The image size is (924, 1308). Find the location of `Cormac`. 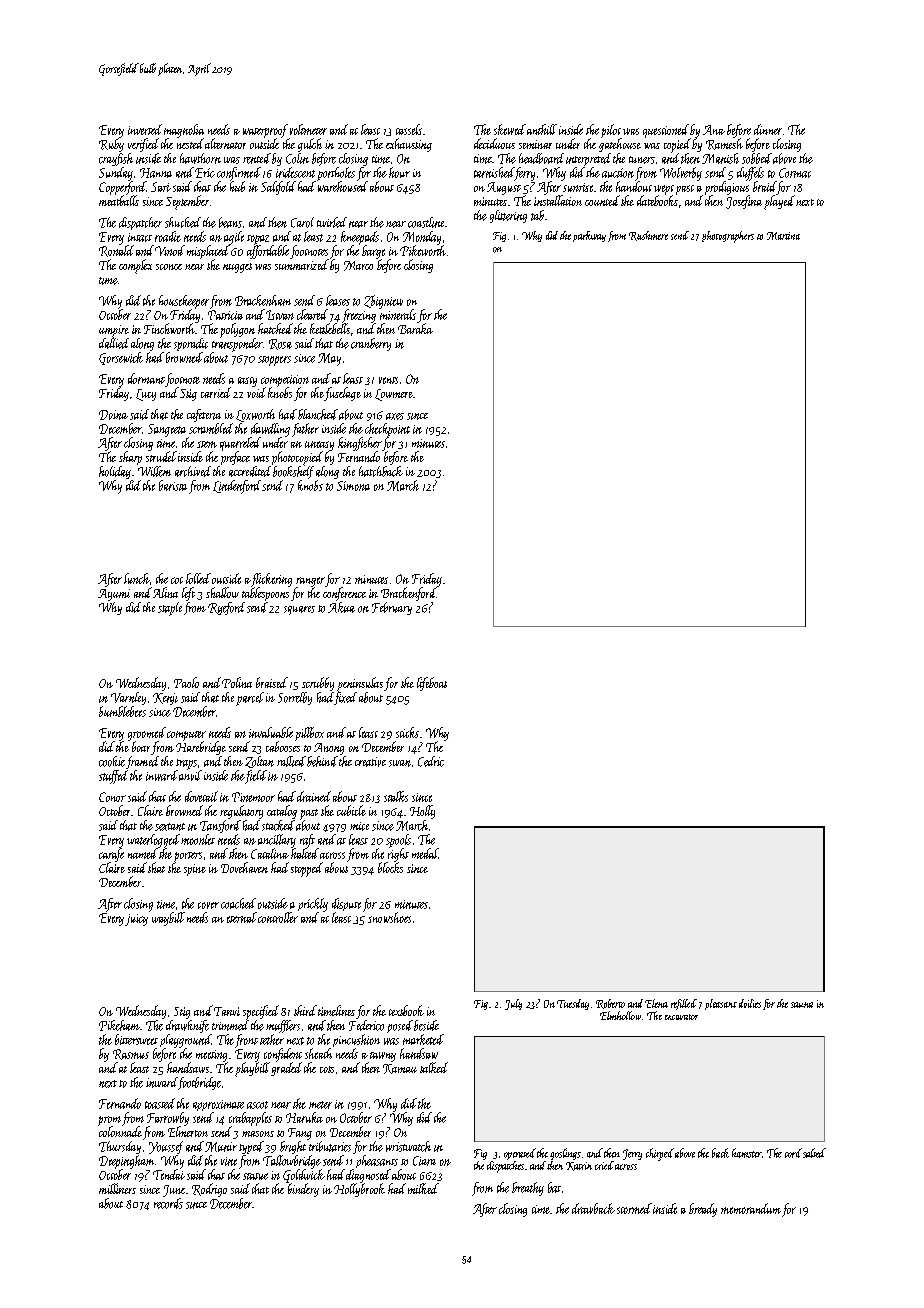

Cormac is located at coordinates (795, 173).
